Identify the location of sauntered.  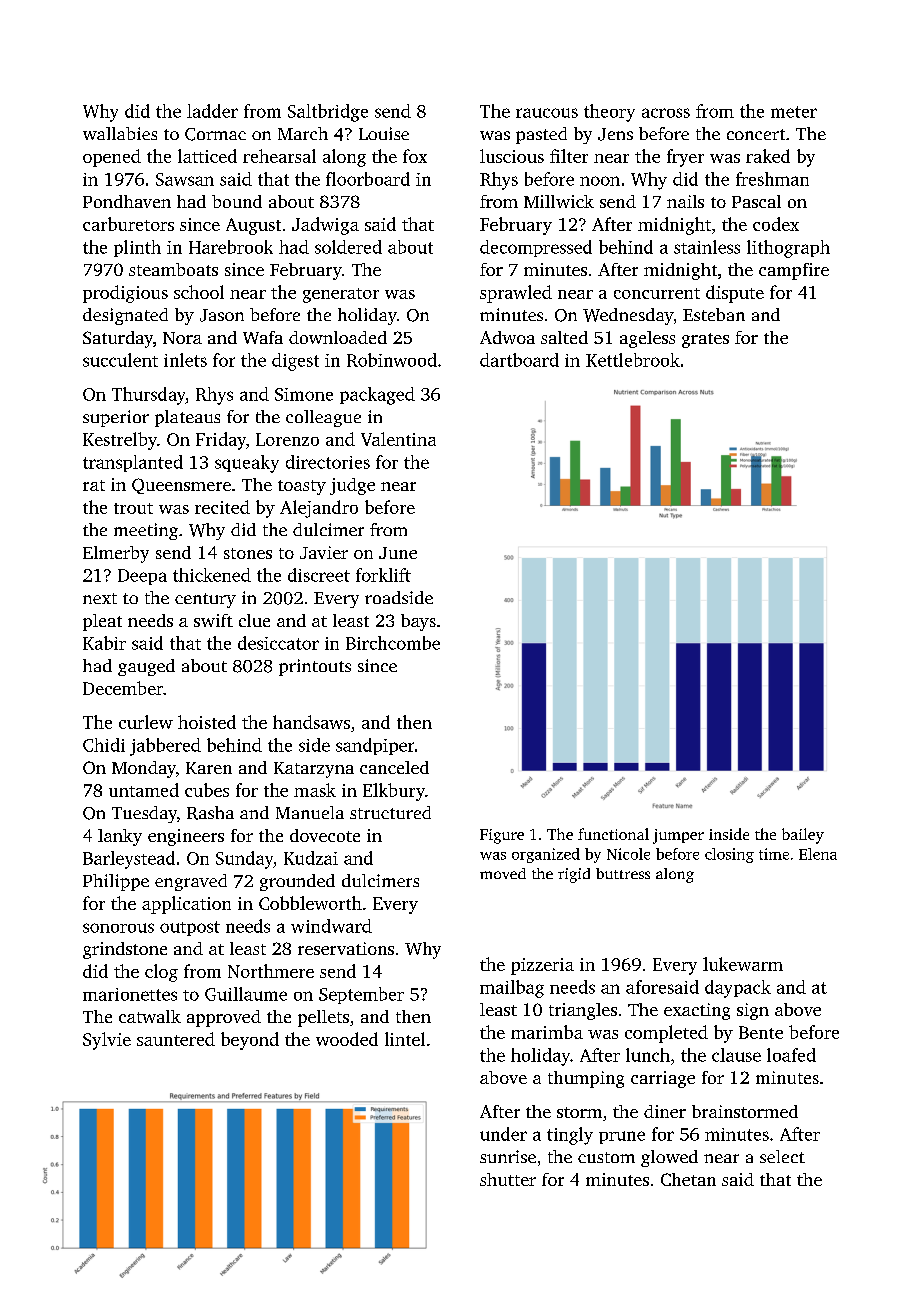
(176, 1039).
